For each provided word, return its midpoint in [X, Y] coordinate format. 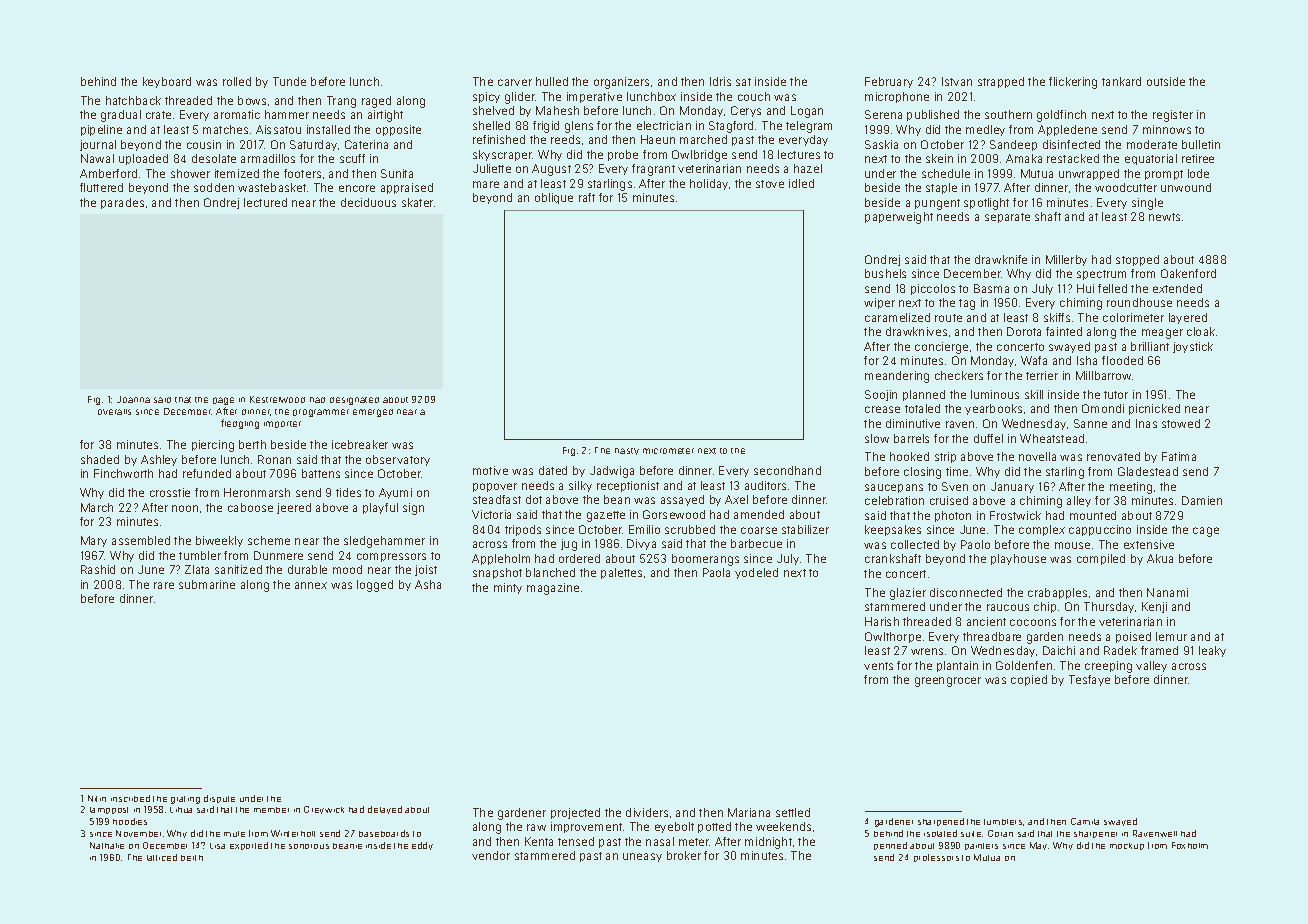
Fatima [1179, 456]
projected [575, 813]
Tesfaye [1089, 680]
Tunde [289, 81]
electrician [664, 125]
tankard [1121, 81]
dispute [219, 799]
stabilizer [805, 529]
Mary [94, 541]
